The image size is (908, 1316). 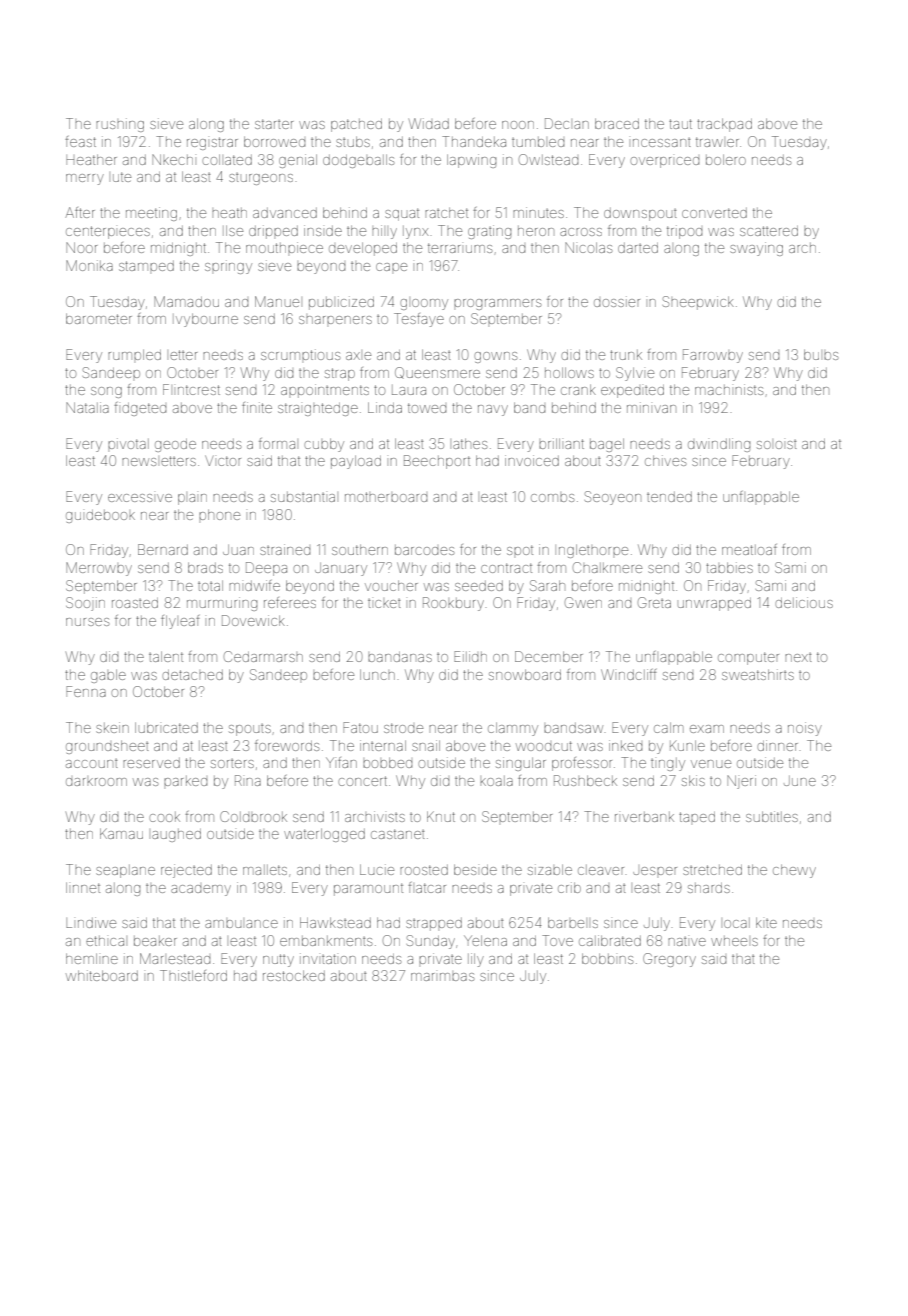 What do you see at coordinates (99, 569) in the screenshot?
I see `Merrowby` at bounding box center [99, 569].
